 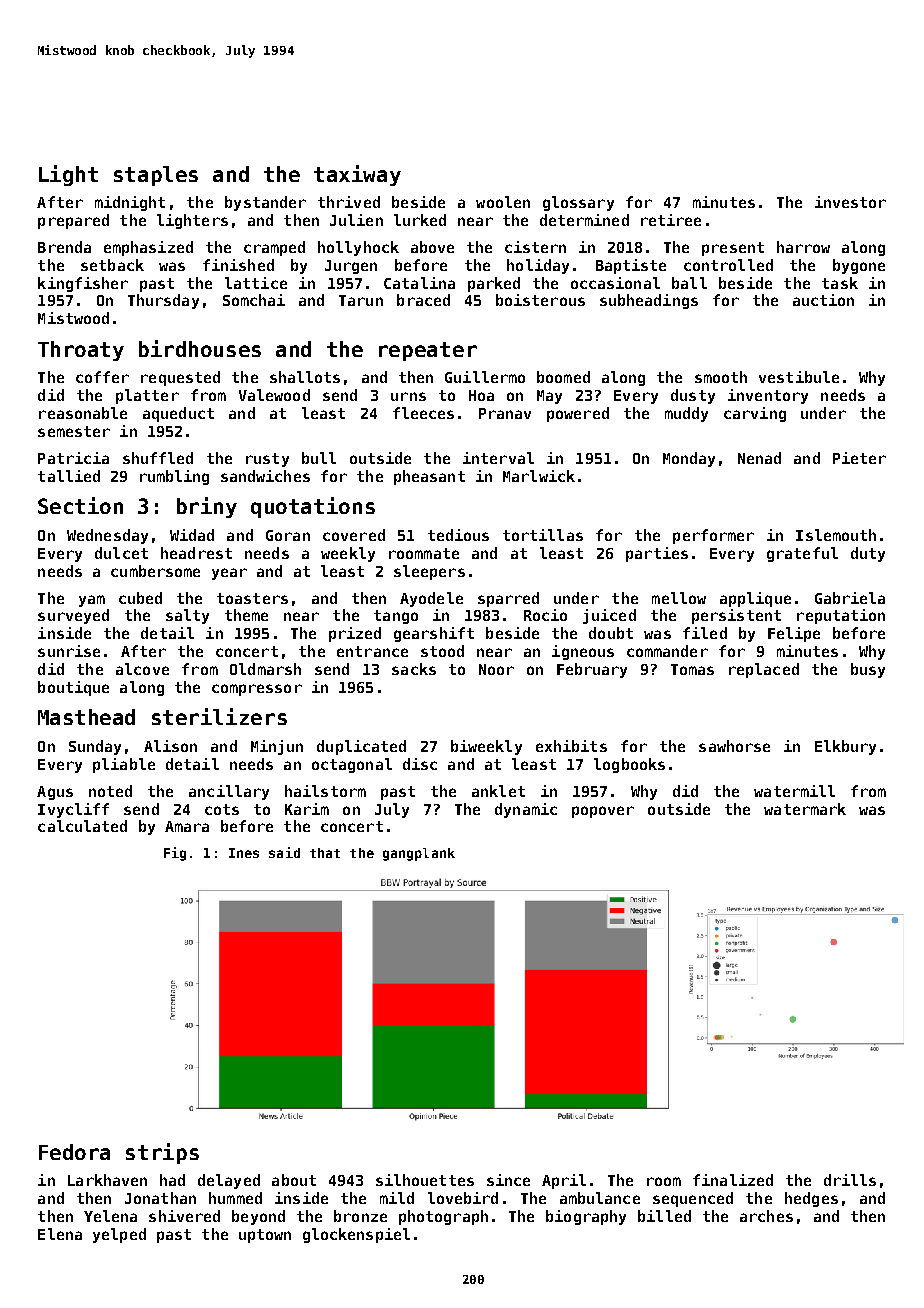 I want to click on Ines, so click(x=244, y=853).
